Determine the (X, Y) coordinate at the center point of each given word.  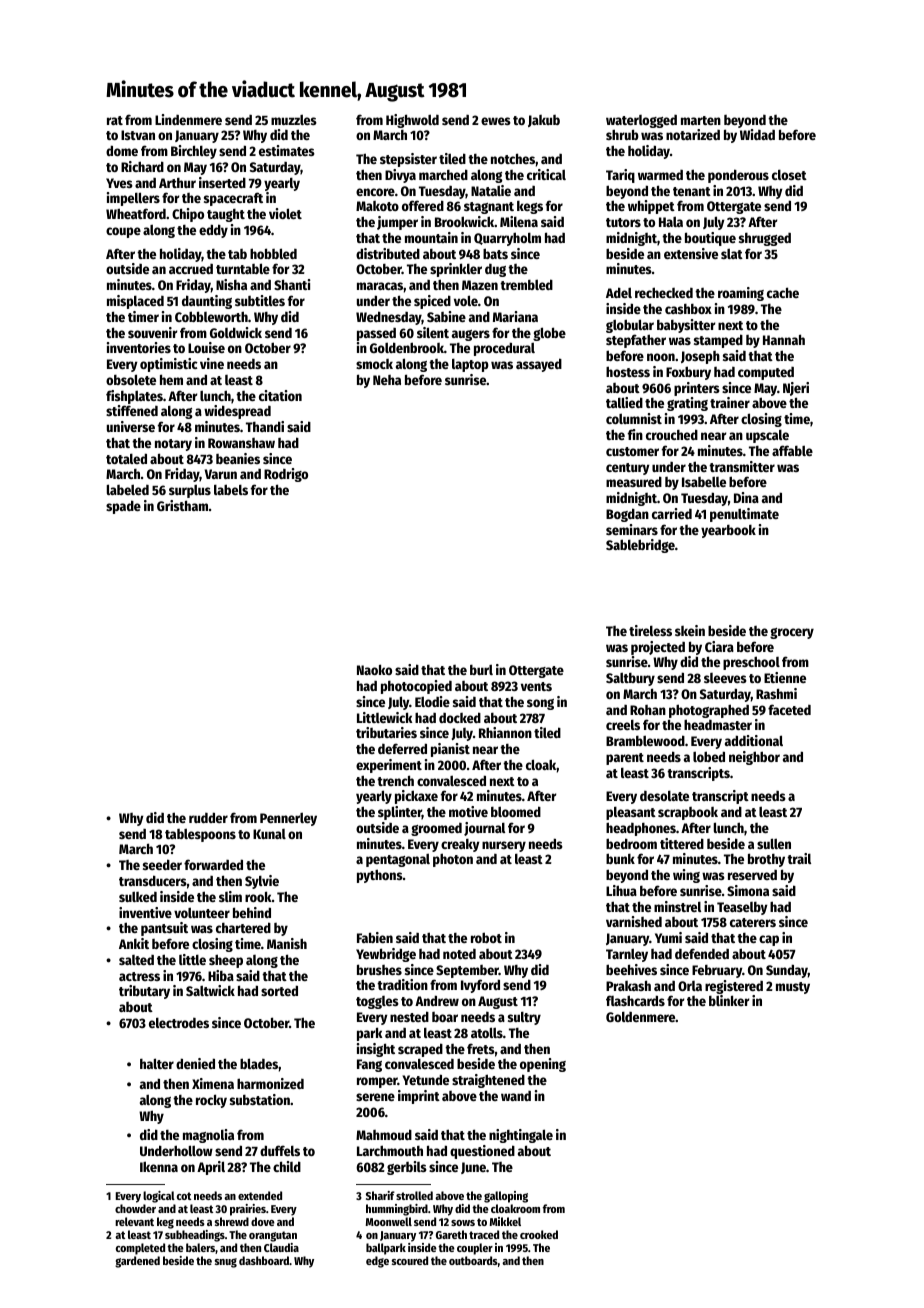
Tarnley (627, 955)
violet (285, 213)
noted (459, 954)
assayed (539, 365)
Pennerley (288, 819)
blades (259, 1063)
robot (486, 937)
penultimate (744, 515)
